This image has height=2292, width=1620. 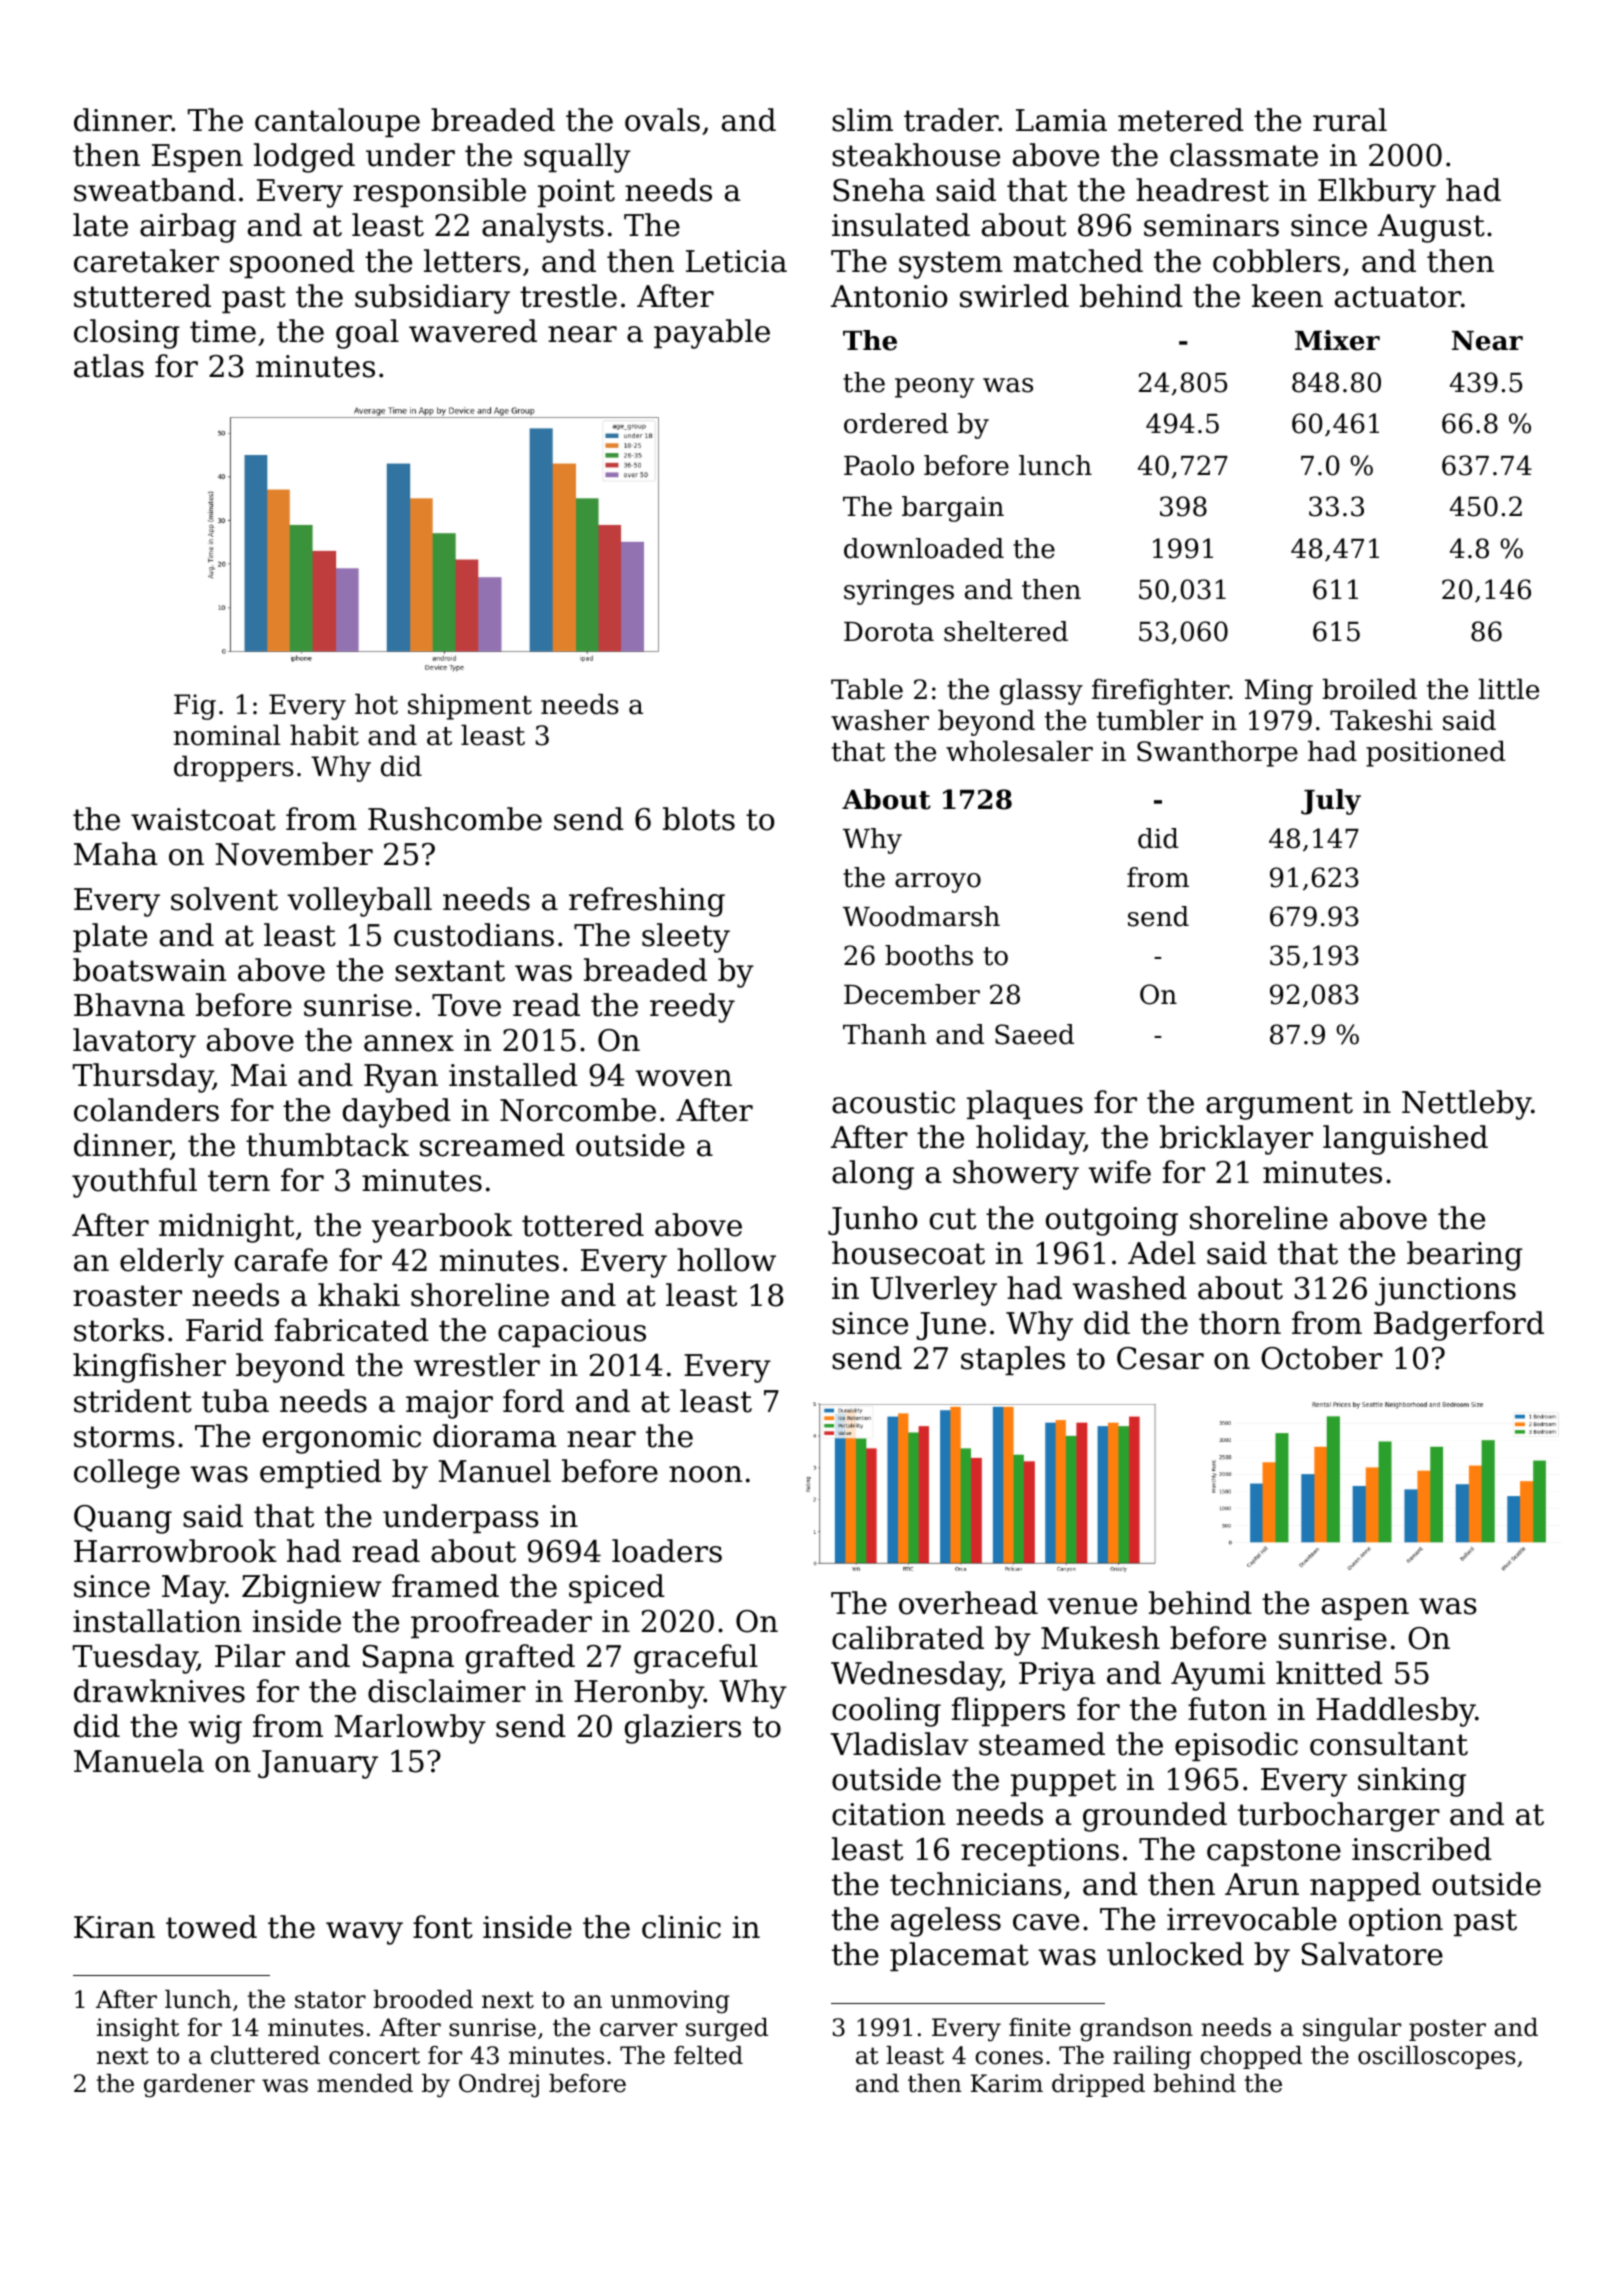 I want to click on Kiran, so click(x=114, y=1927).
